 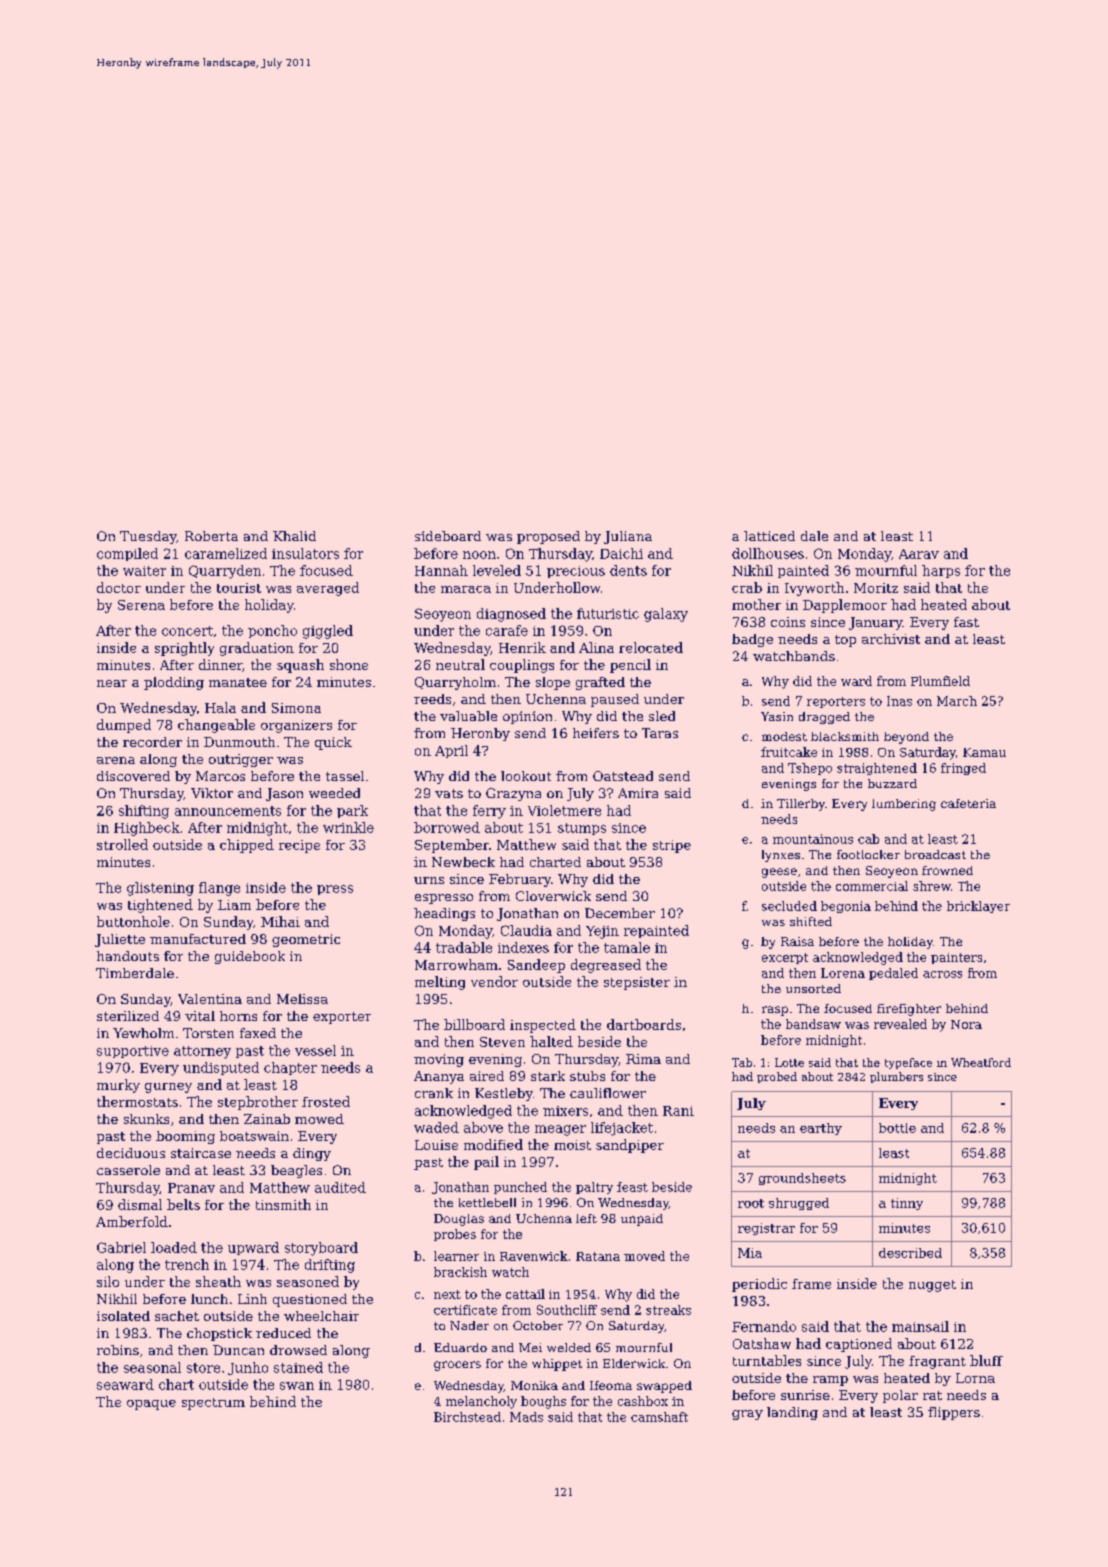 What do you see at coordinates (789, 1062) in the document?
I see `Lotte` at bounding box center [789, 1062].
